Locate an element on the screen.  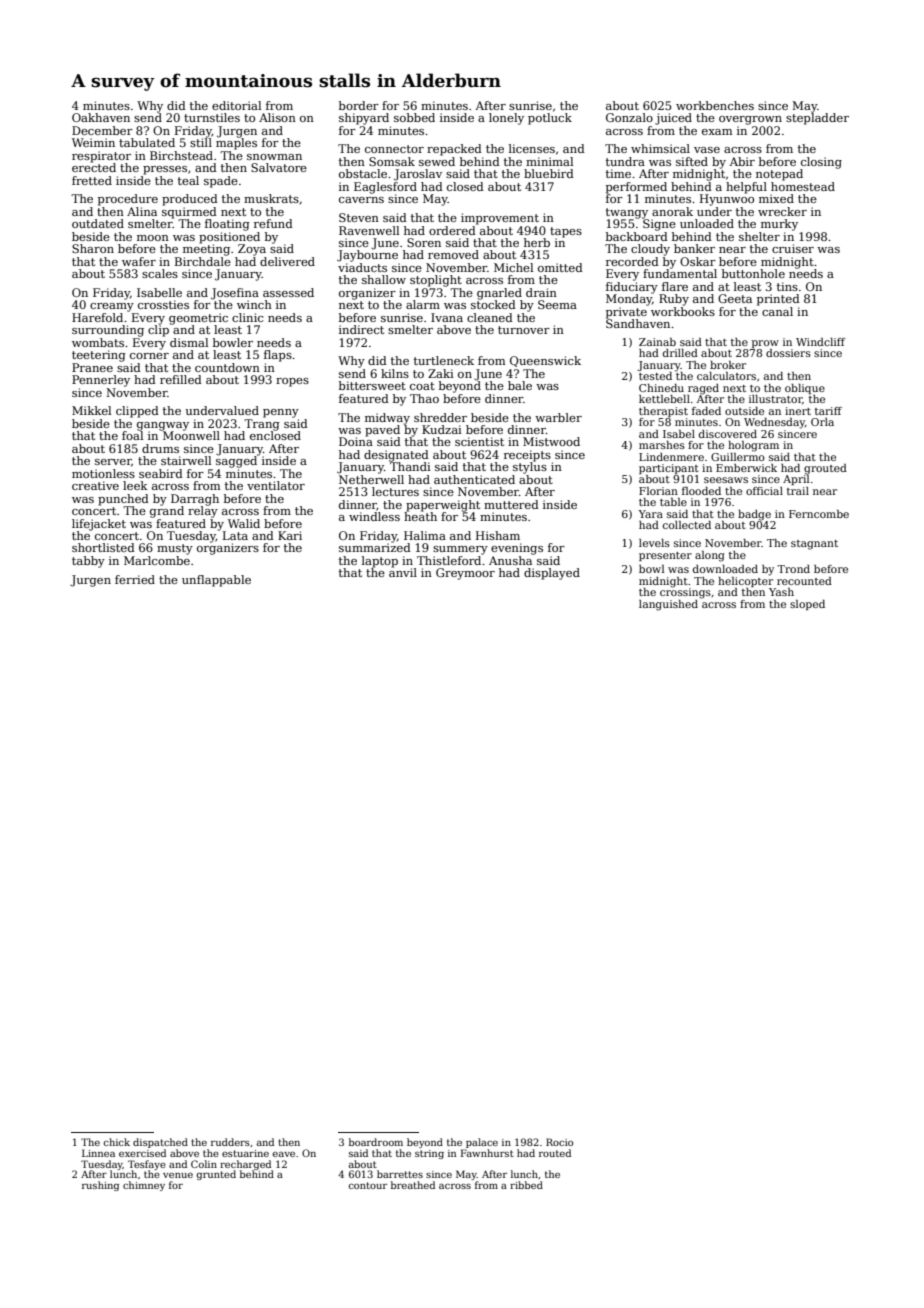
Colin is located at coordinates (204, 1164).
